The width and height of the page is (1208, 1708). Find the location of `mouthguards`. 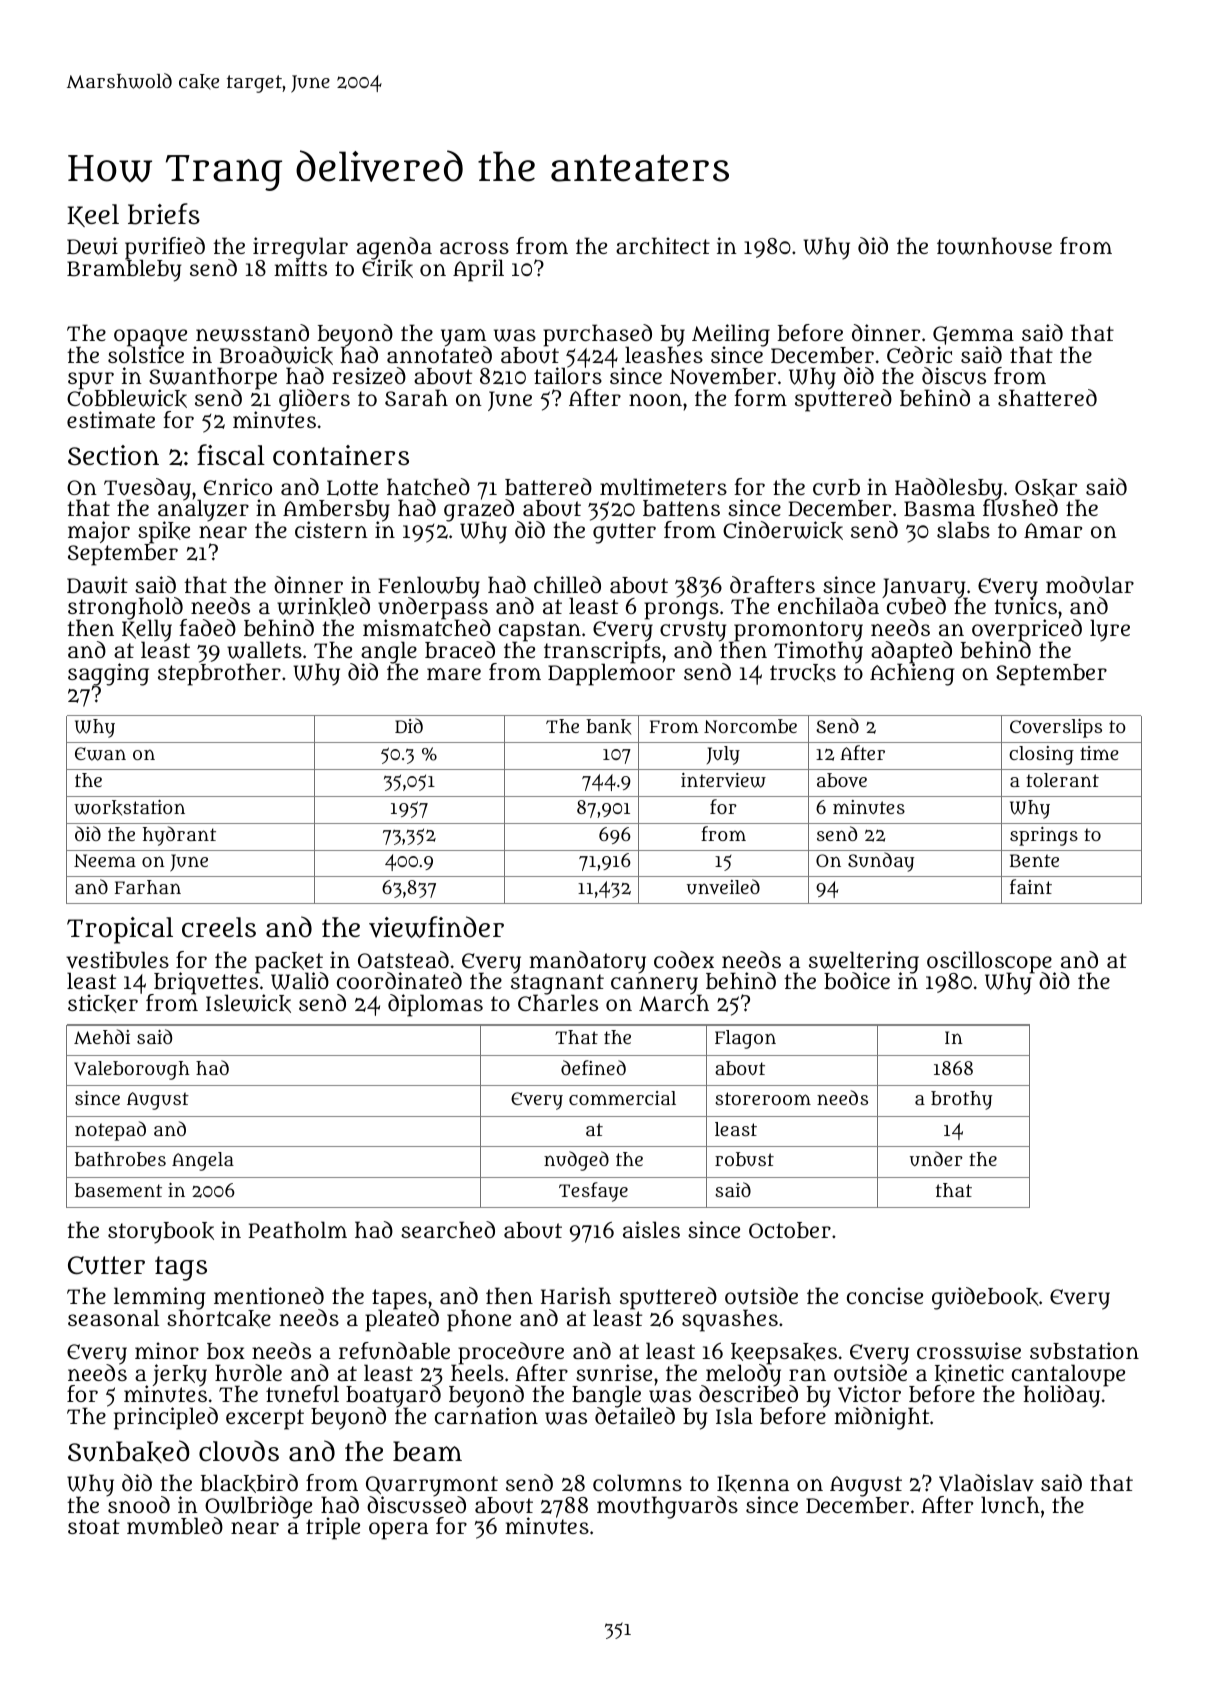

mouthguards is located at coordinates (667, 1507).
